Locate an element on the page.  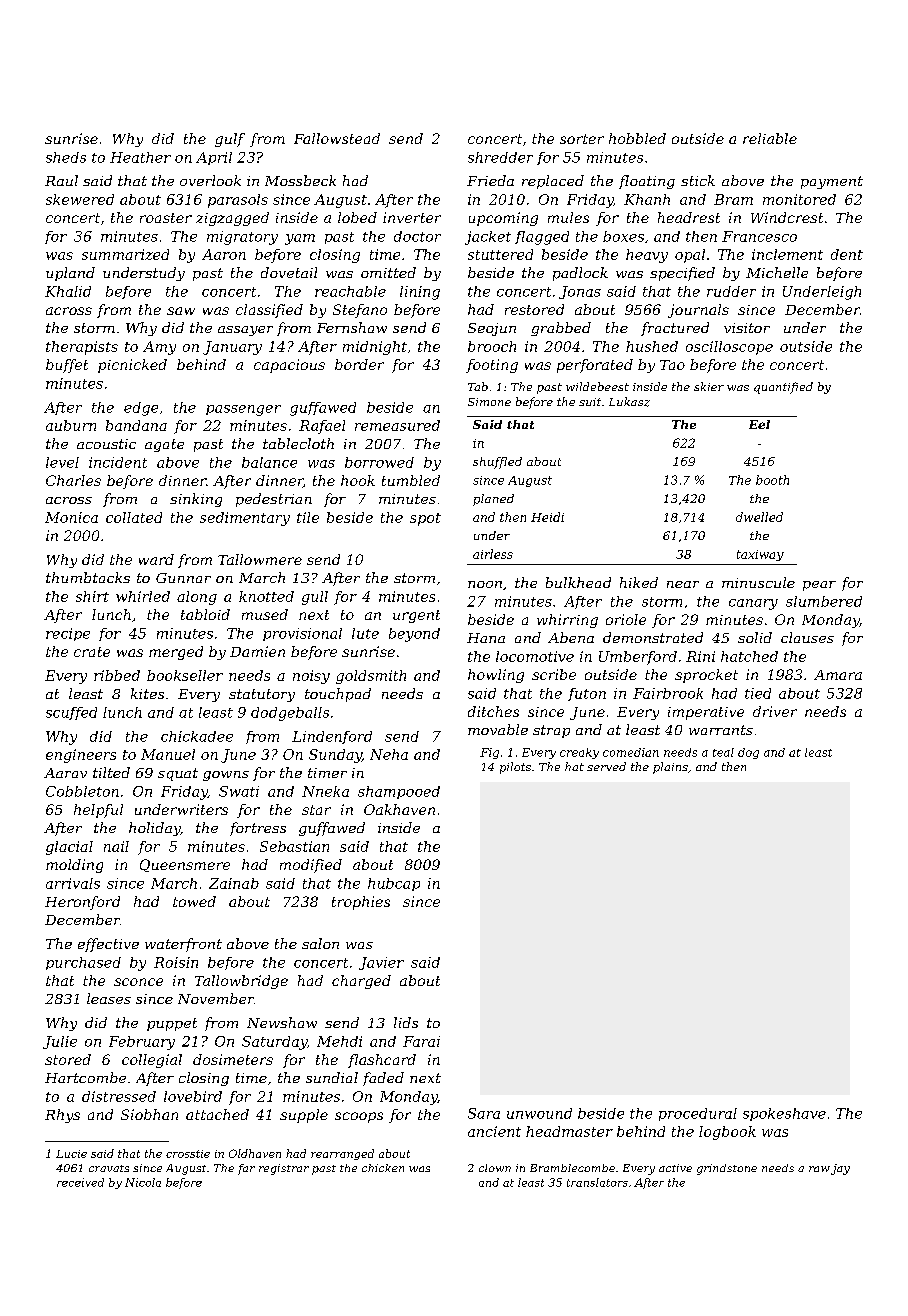
sheds is located at coordinates (66, 157).
